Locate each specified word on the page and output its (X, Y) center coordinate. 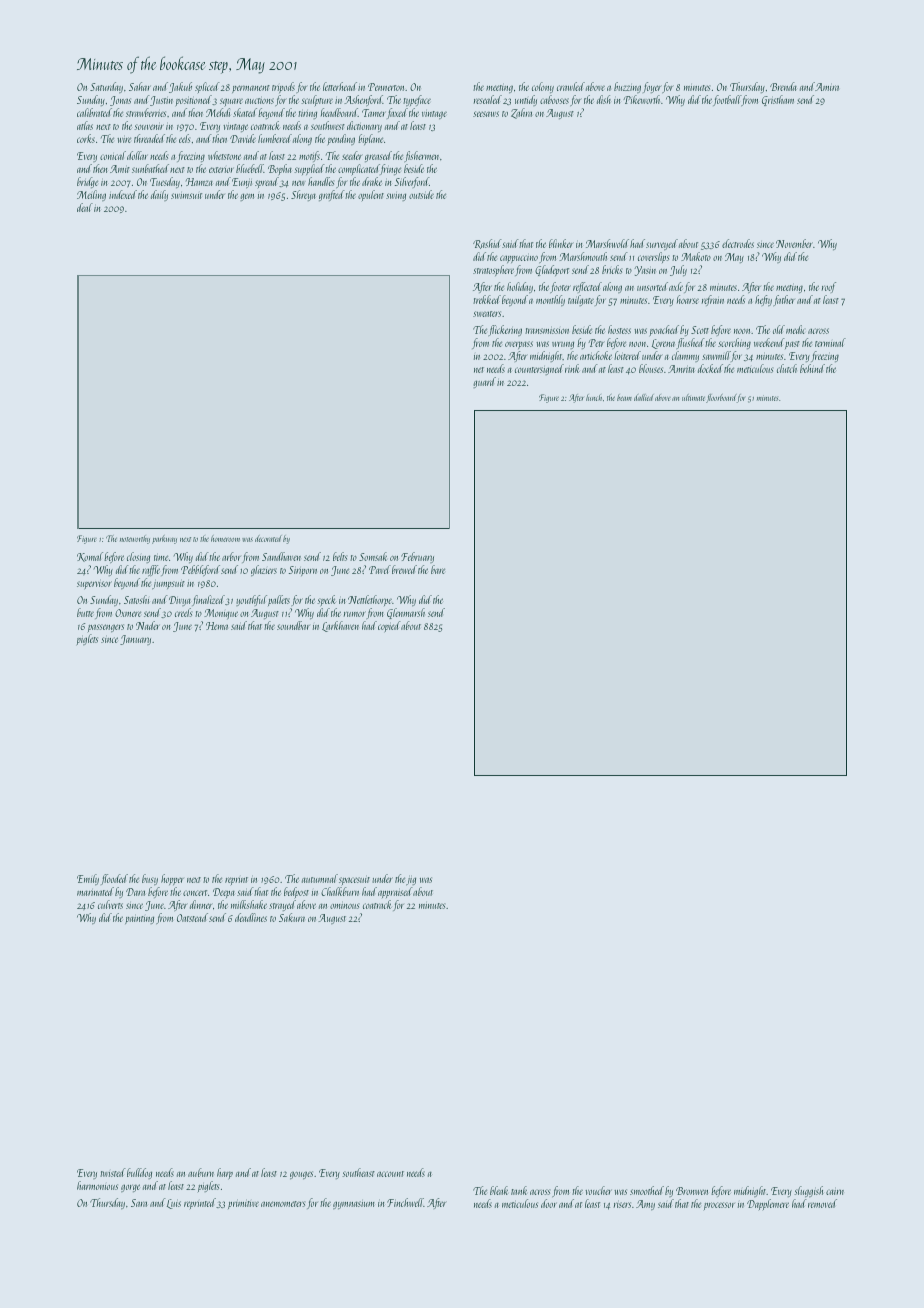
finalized (208, 600)
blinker (561, 243)
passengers (106, 628)
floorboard (721, 398)
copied (389, 626)
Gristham (778, 100)
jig (411, 881)
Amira (827, 87)
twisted (113, 1172)
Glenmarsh (406, 613)
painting (139, 920)
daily (159, 195)
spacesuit (354, 881)
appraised (395, 892)
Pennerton (387, 87)
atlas (85, 125)
